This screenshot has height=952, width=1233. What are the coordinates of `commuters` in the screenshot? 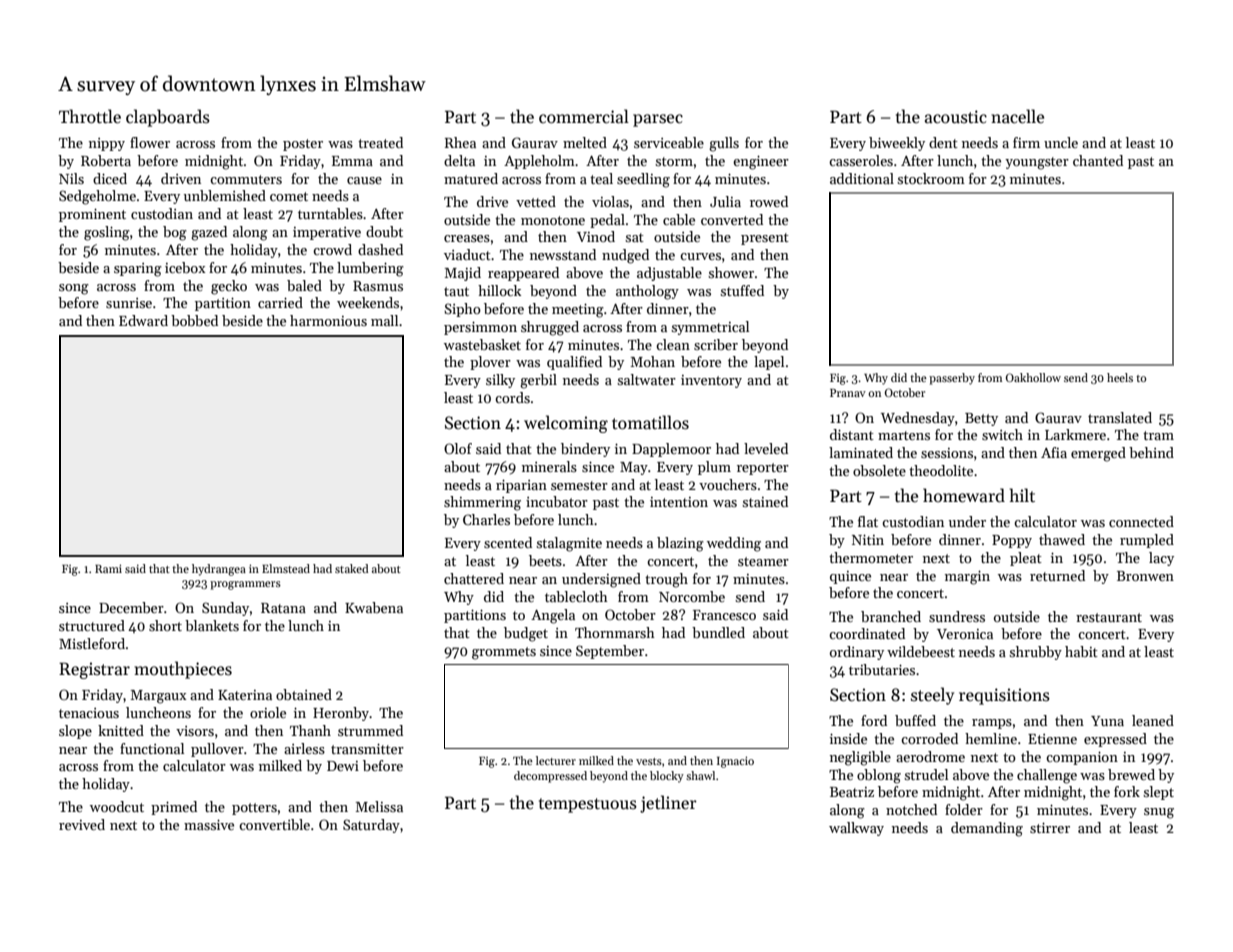 It's located at (246, 179).
